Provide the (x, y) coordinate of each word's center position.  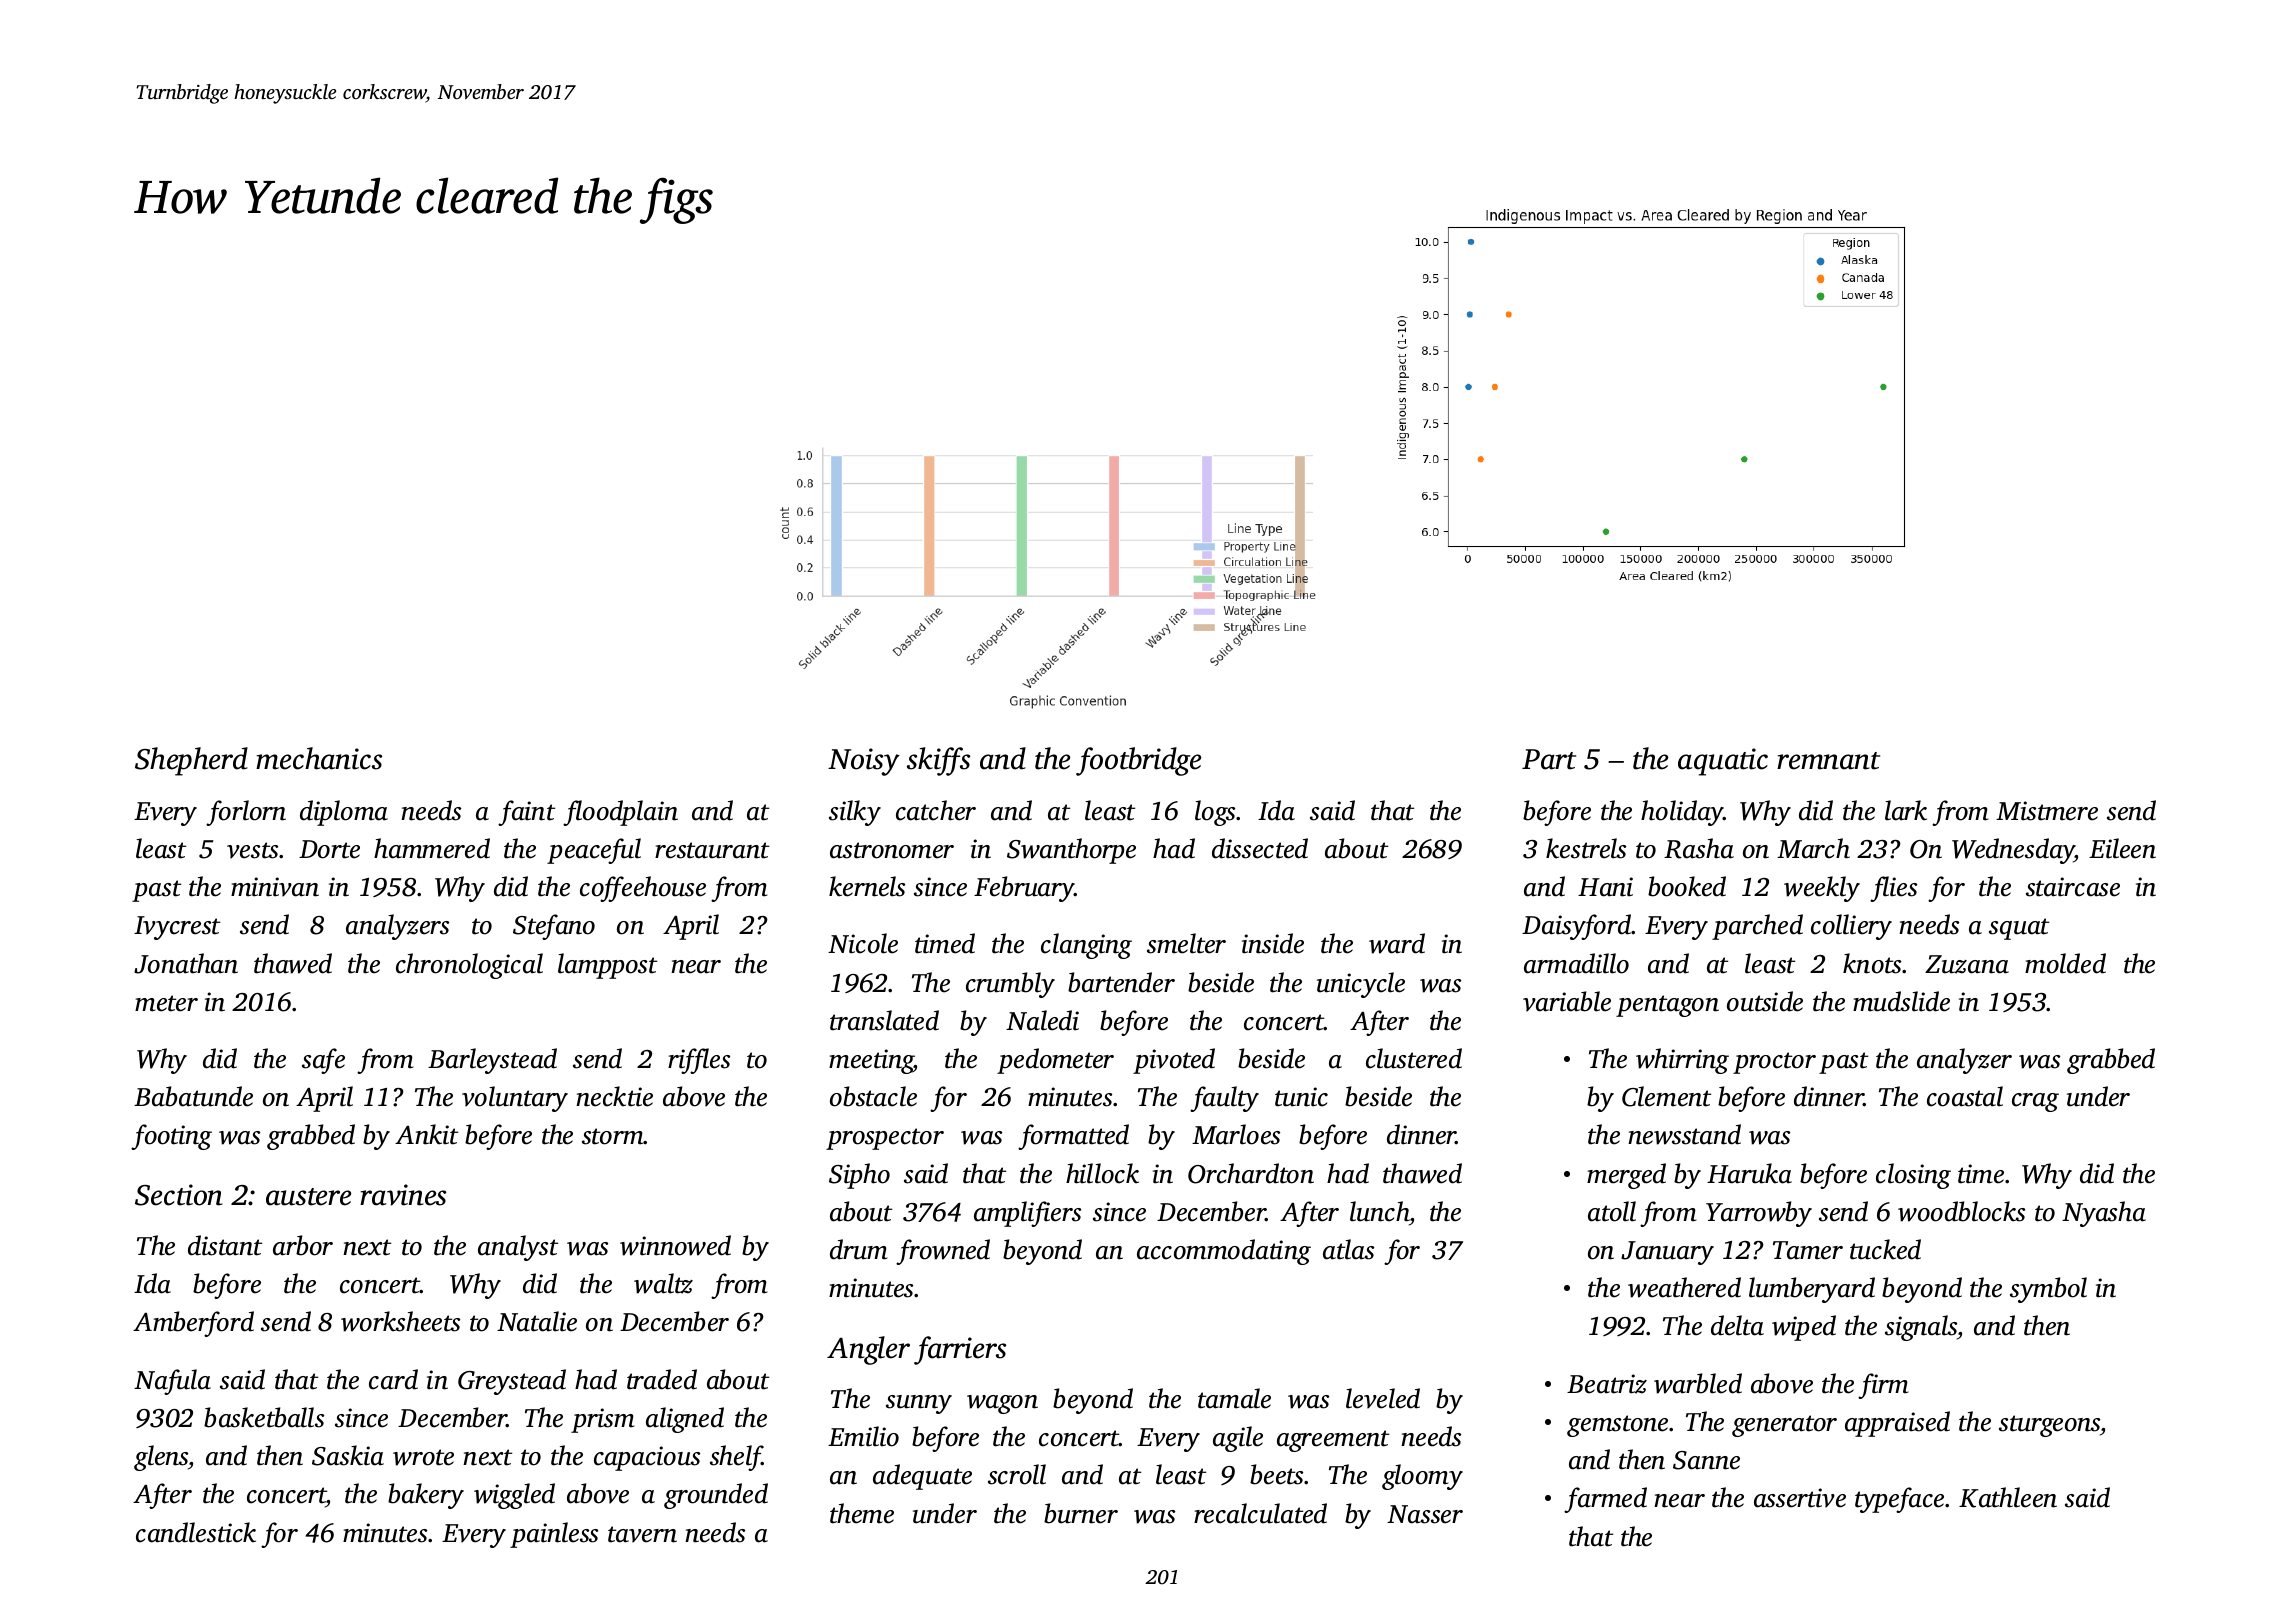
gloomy (1422, 1477)
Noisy (864, 762)
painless (554, 1535)
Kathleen (2008, 1497)
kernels (867, 886)
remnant (1828, 761)
